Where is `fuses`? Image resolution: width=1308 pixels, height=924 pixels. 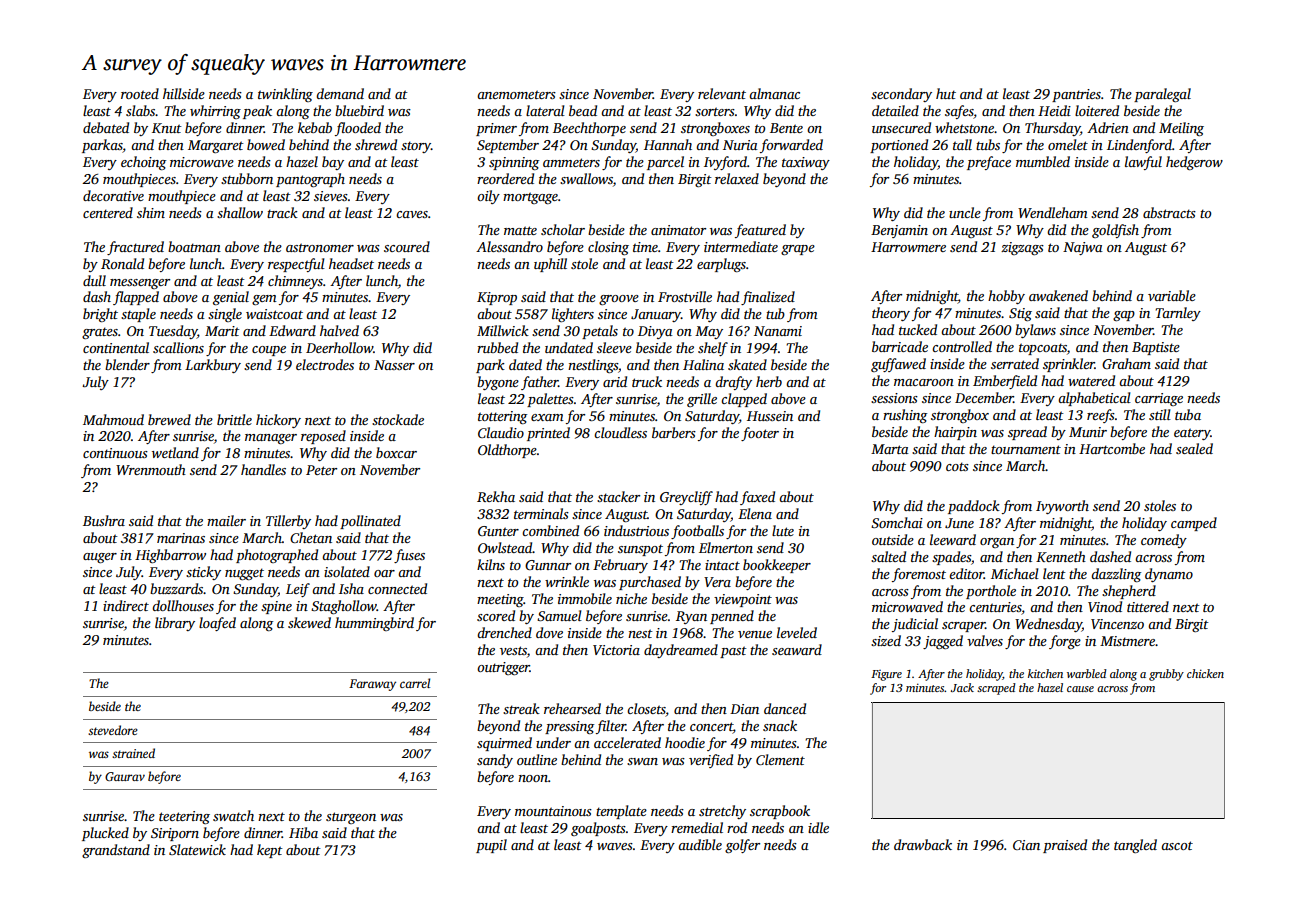 fuses is located at coordinates (409, 556).
